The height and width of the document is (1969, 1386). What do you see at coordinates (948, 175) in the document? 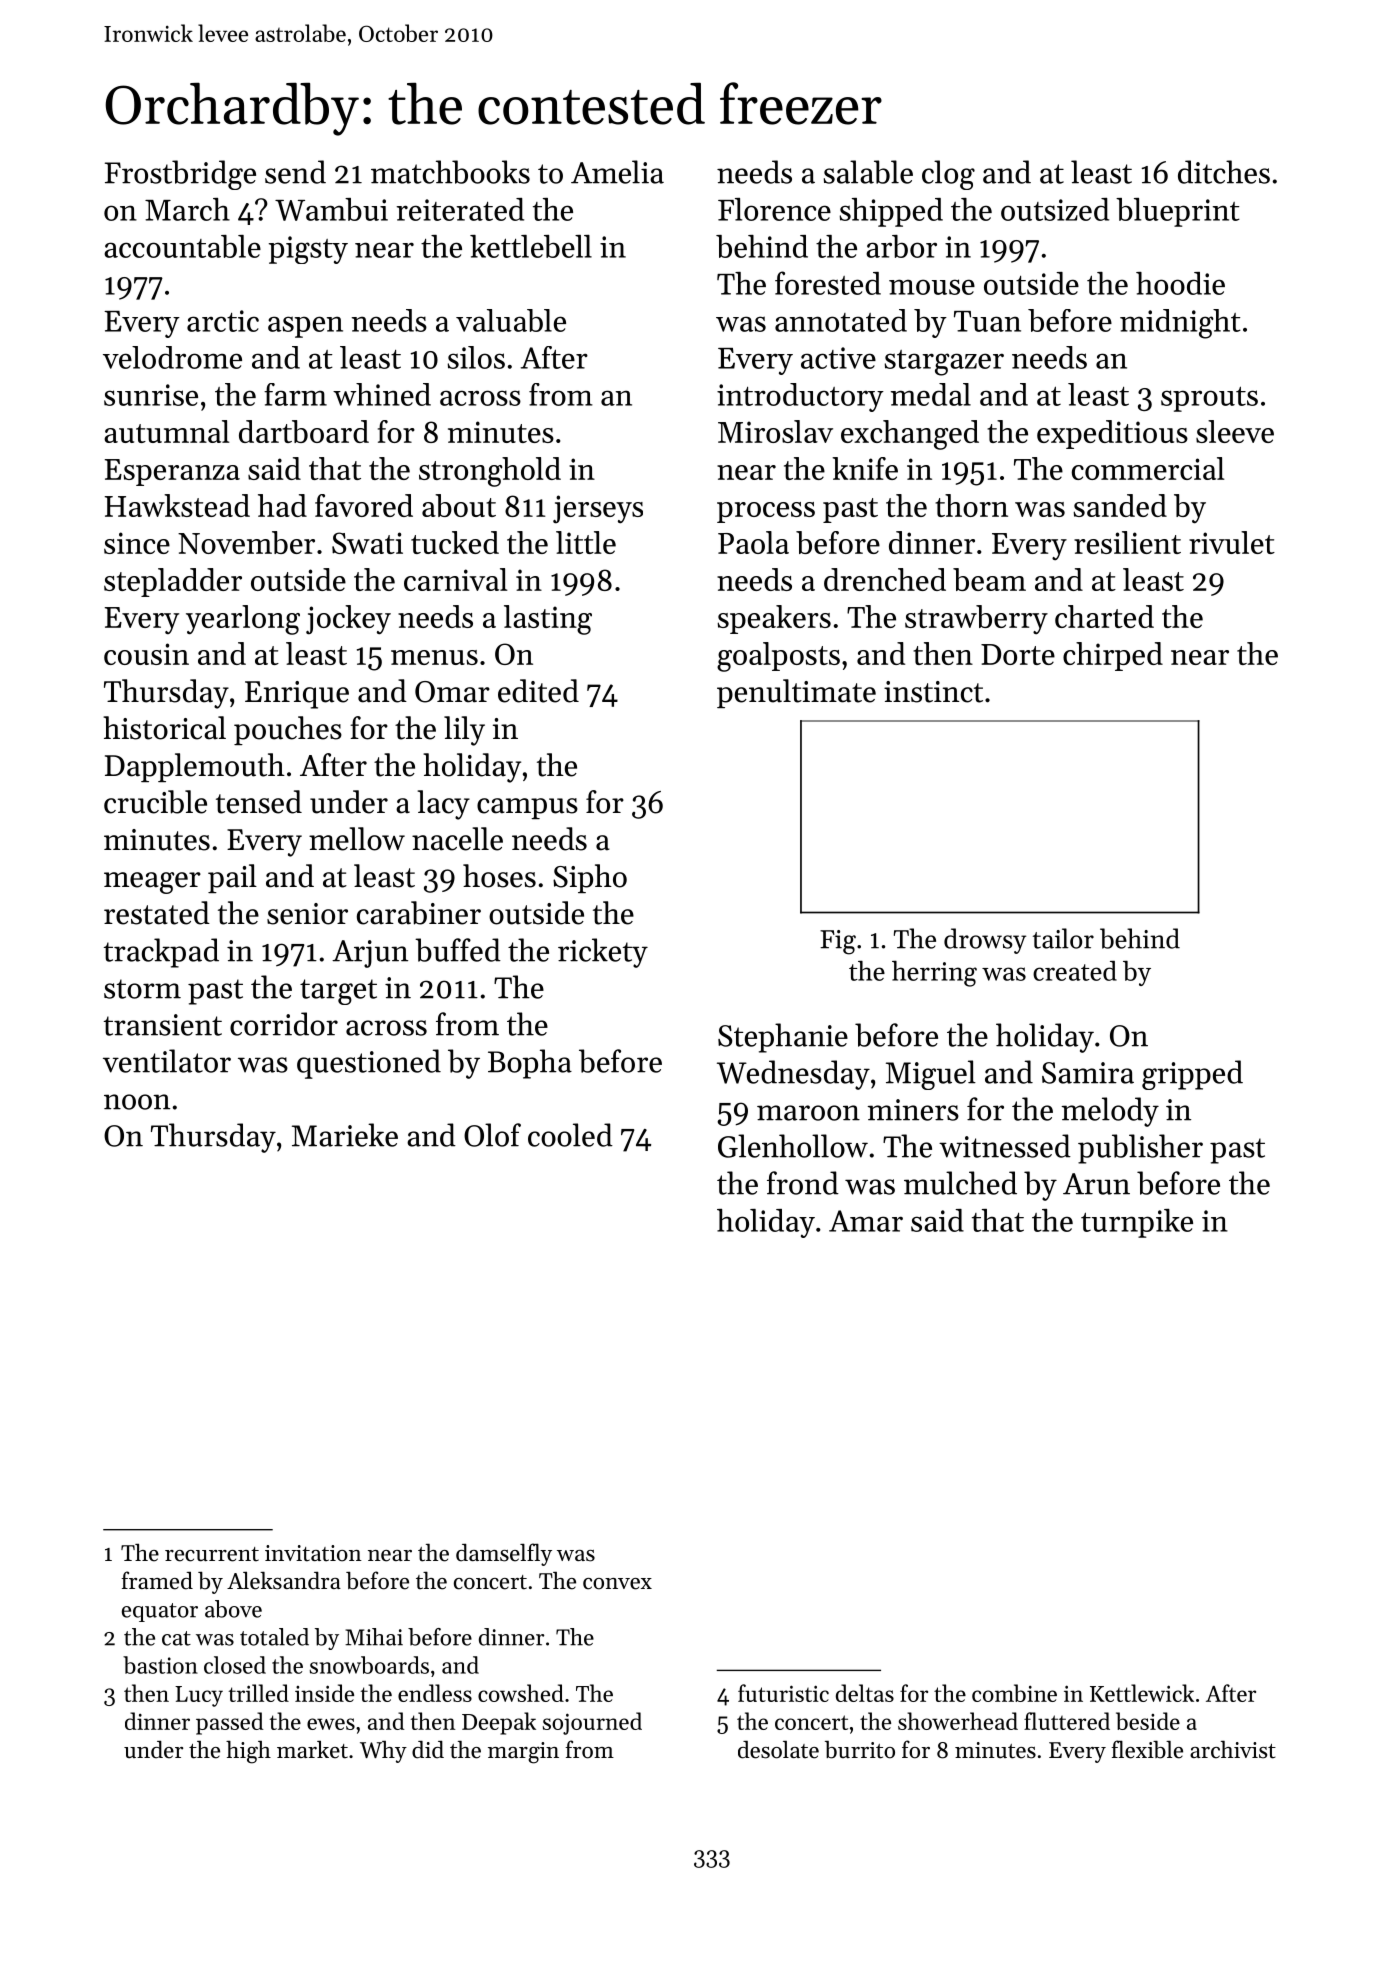
I see `clog` at bounding box center [948, 175].
